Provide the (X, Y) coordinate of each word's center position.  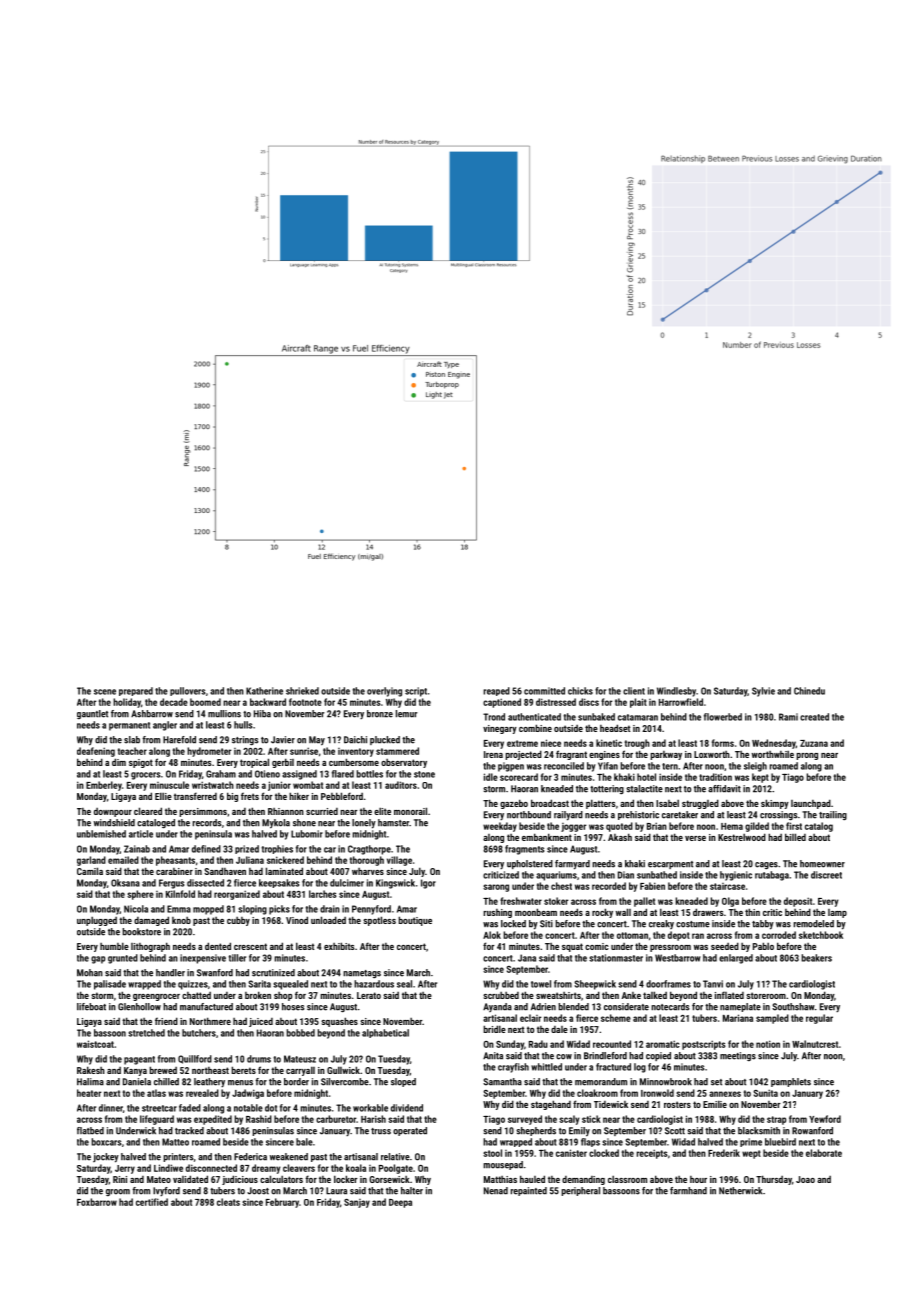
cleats (228, 1202)
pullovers (187, 691)
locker (346, 1179)
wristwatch (213, 785)
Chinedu (809, 691)
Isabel (667, 803)
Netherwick (741, 1191)
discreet (826, 875)
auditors (401, 785)
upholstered (530, 864)
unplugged (97, 921)
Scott (675, 1131)
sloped (403, 1082)
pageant (139, 1060)
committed (544, 691)
